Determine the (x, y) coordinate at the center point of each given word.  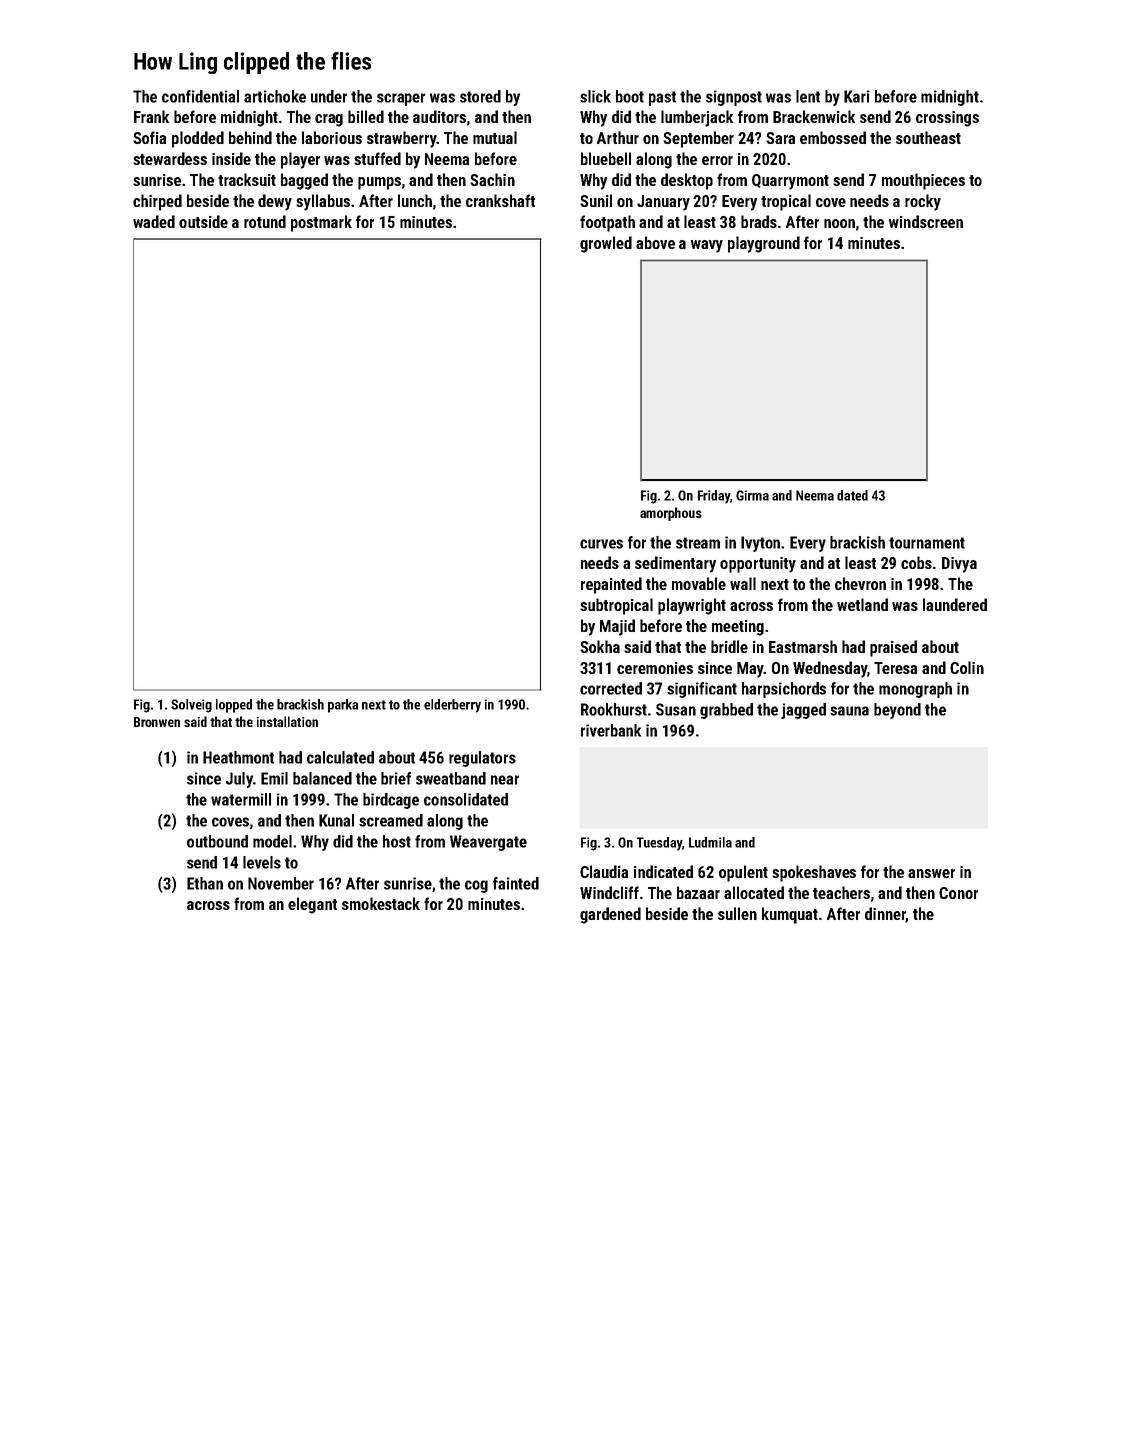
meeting (738, 628)
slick (595, 96)
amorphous (671, 514)
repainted (611, 585)
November (281, 883)
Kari (857, 96)
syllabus (323, 202)
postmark (321, 223)
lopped (234, 706)
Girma (752, 495)
